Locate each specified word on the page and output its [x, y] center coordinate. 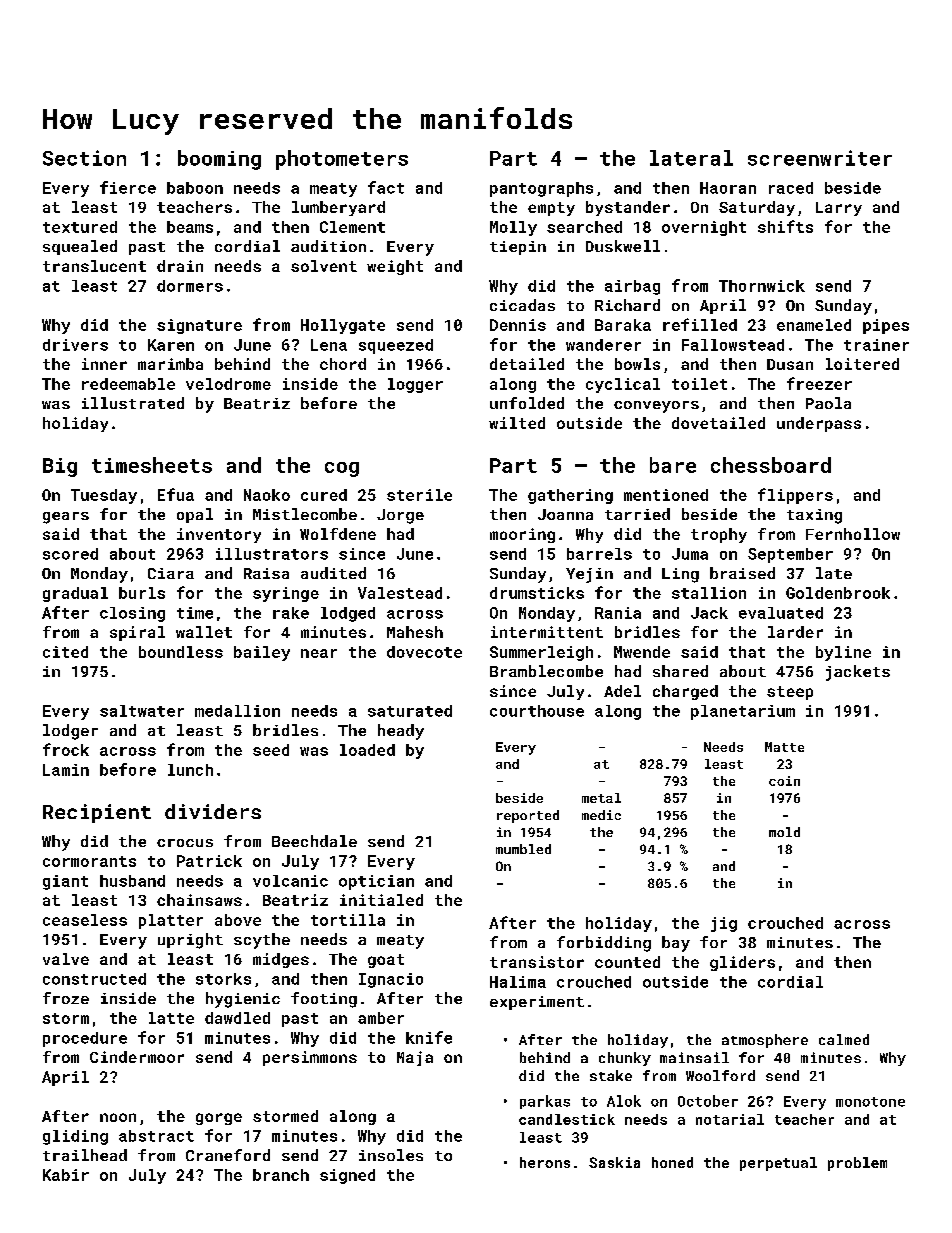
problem [857, 1164]
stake [611, 1075]
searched [584, 227]
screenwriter [820, 158]
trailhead [85, 1155]
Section [84, 158]
